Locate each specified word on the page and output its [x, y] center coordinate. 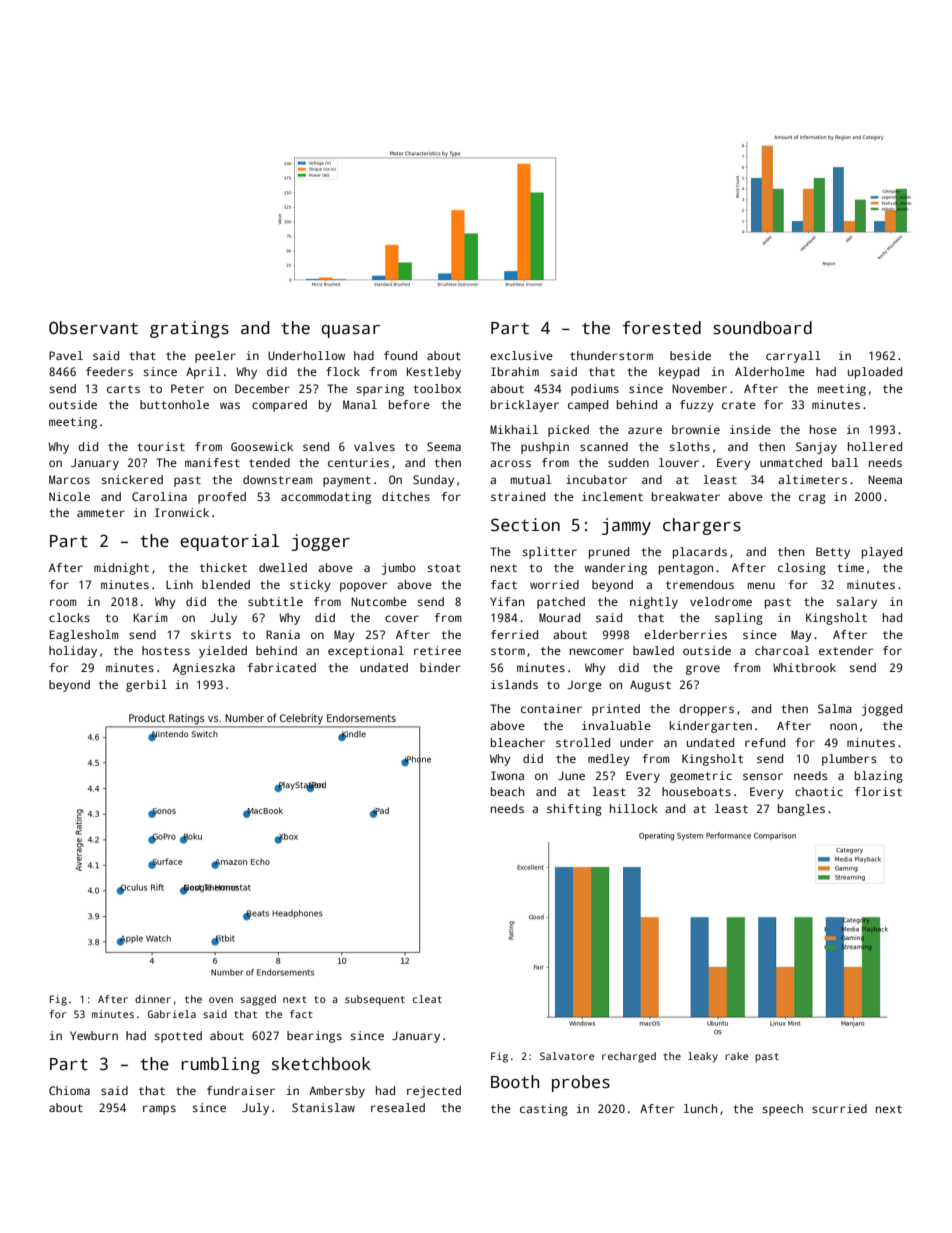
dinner [153, 999]
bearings [314, 1037]
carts [123, 389]
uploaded [875, 373]
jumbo [399, 569]
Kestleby [434, 373]
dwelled [283, 567]
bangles [801, 810]
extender [846, 650]
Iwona [507, 775]
